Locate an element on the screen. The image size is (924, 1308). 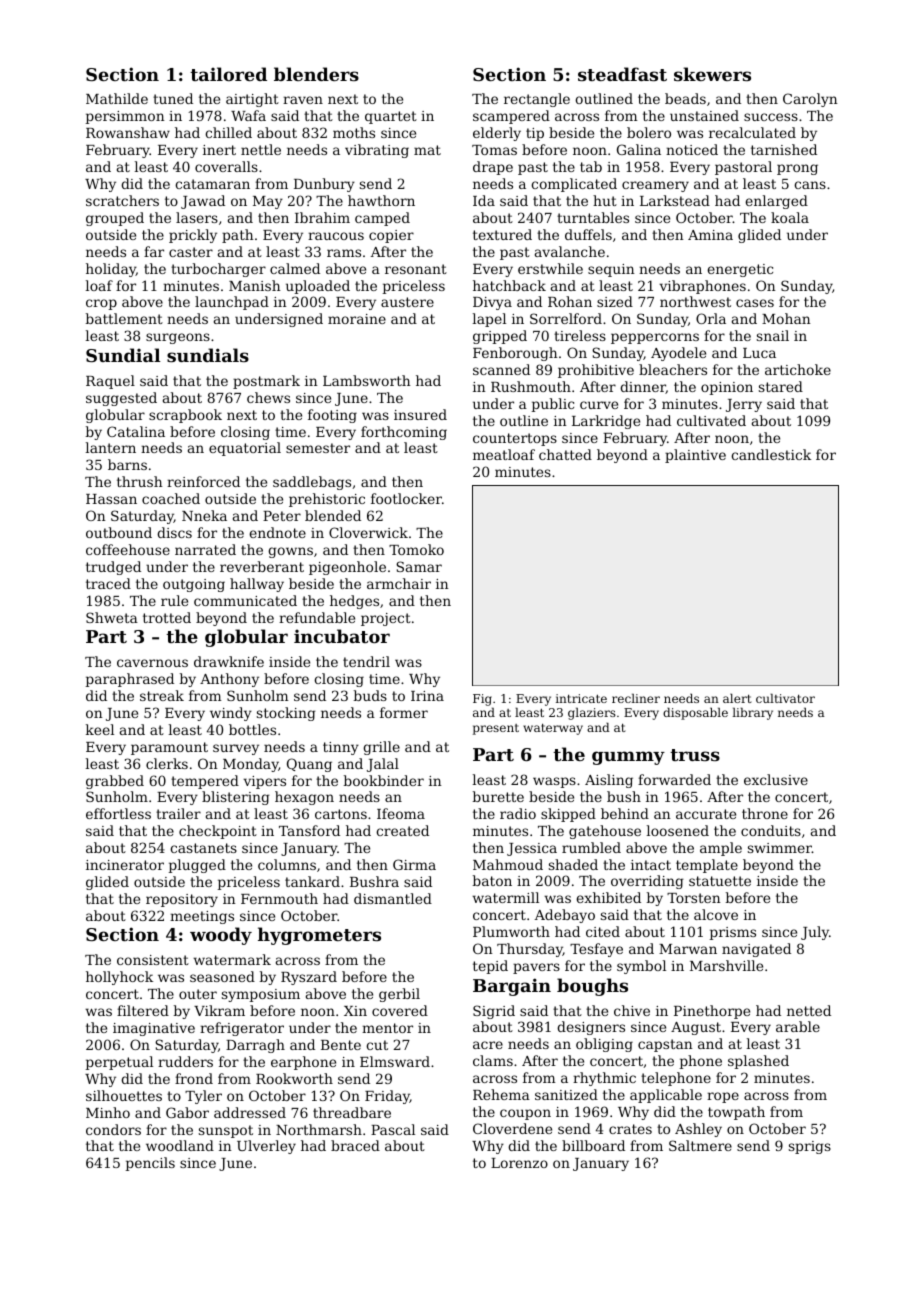
Mathilde is located at coordinates (117, 98).
